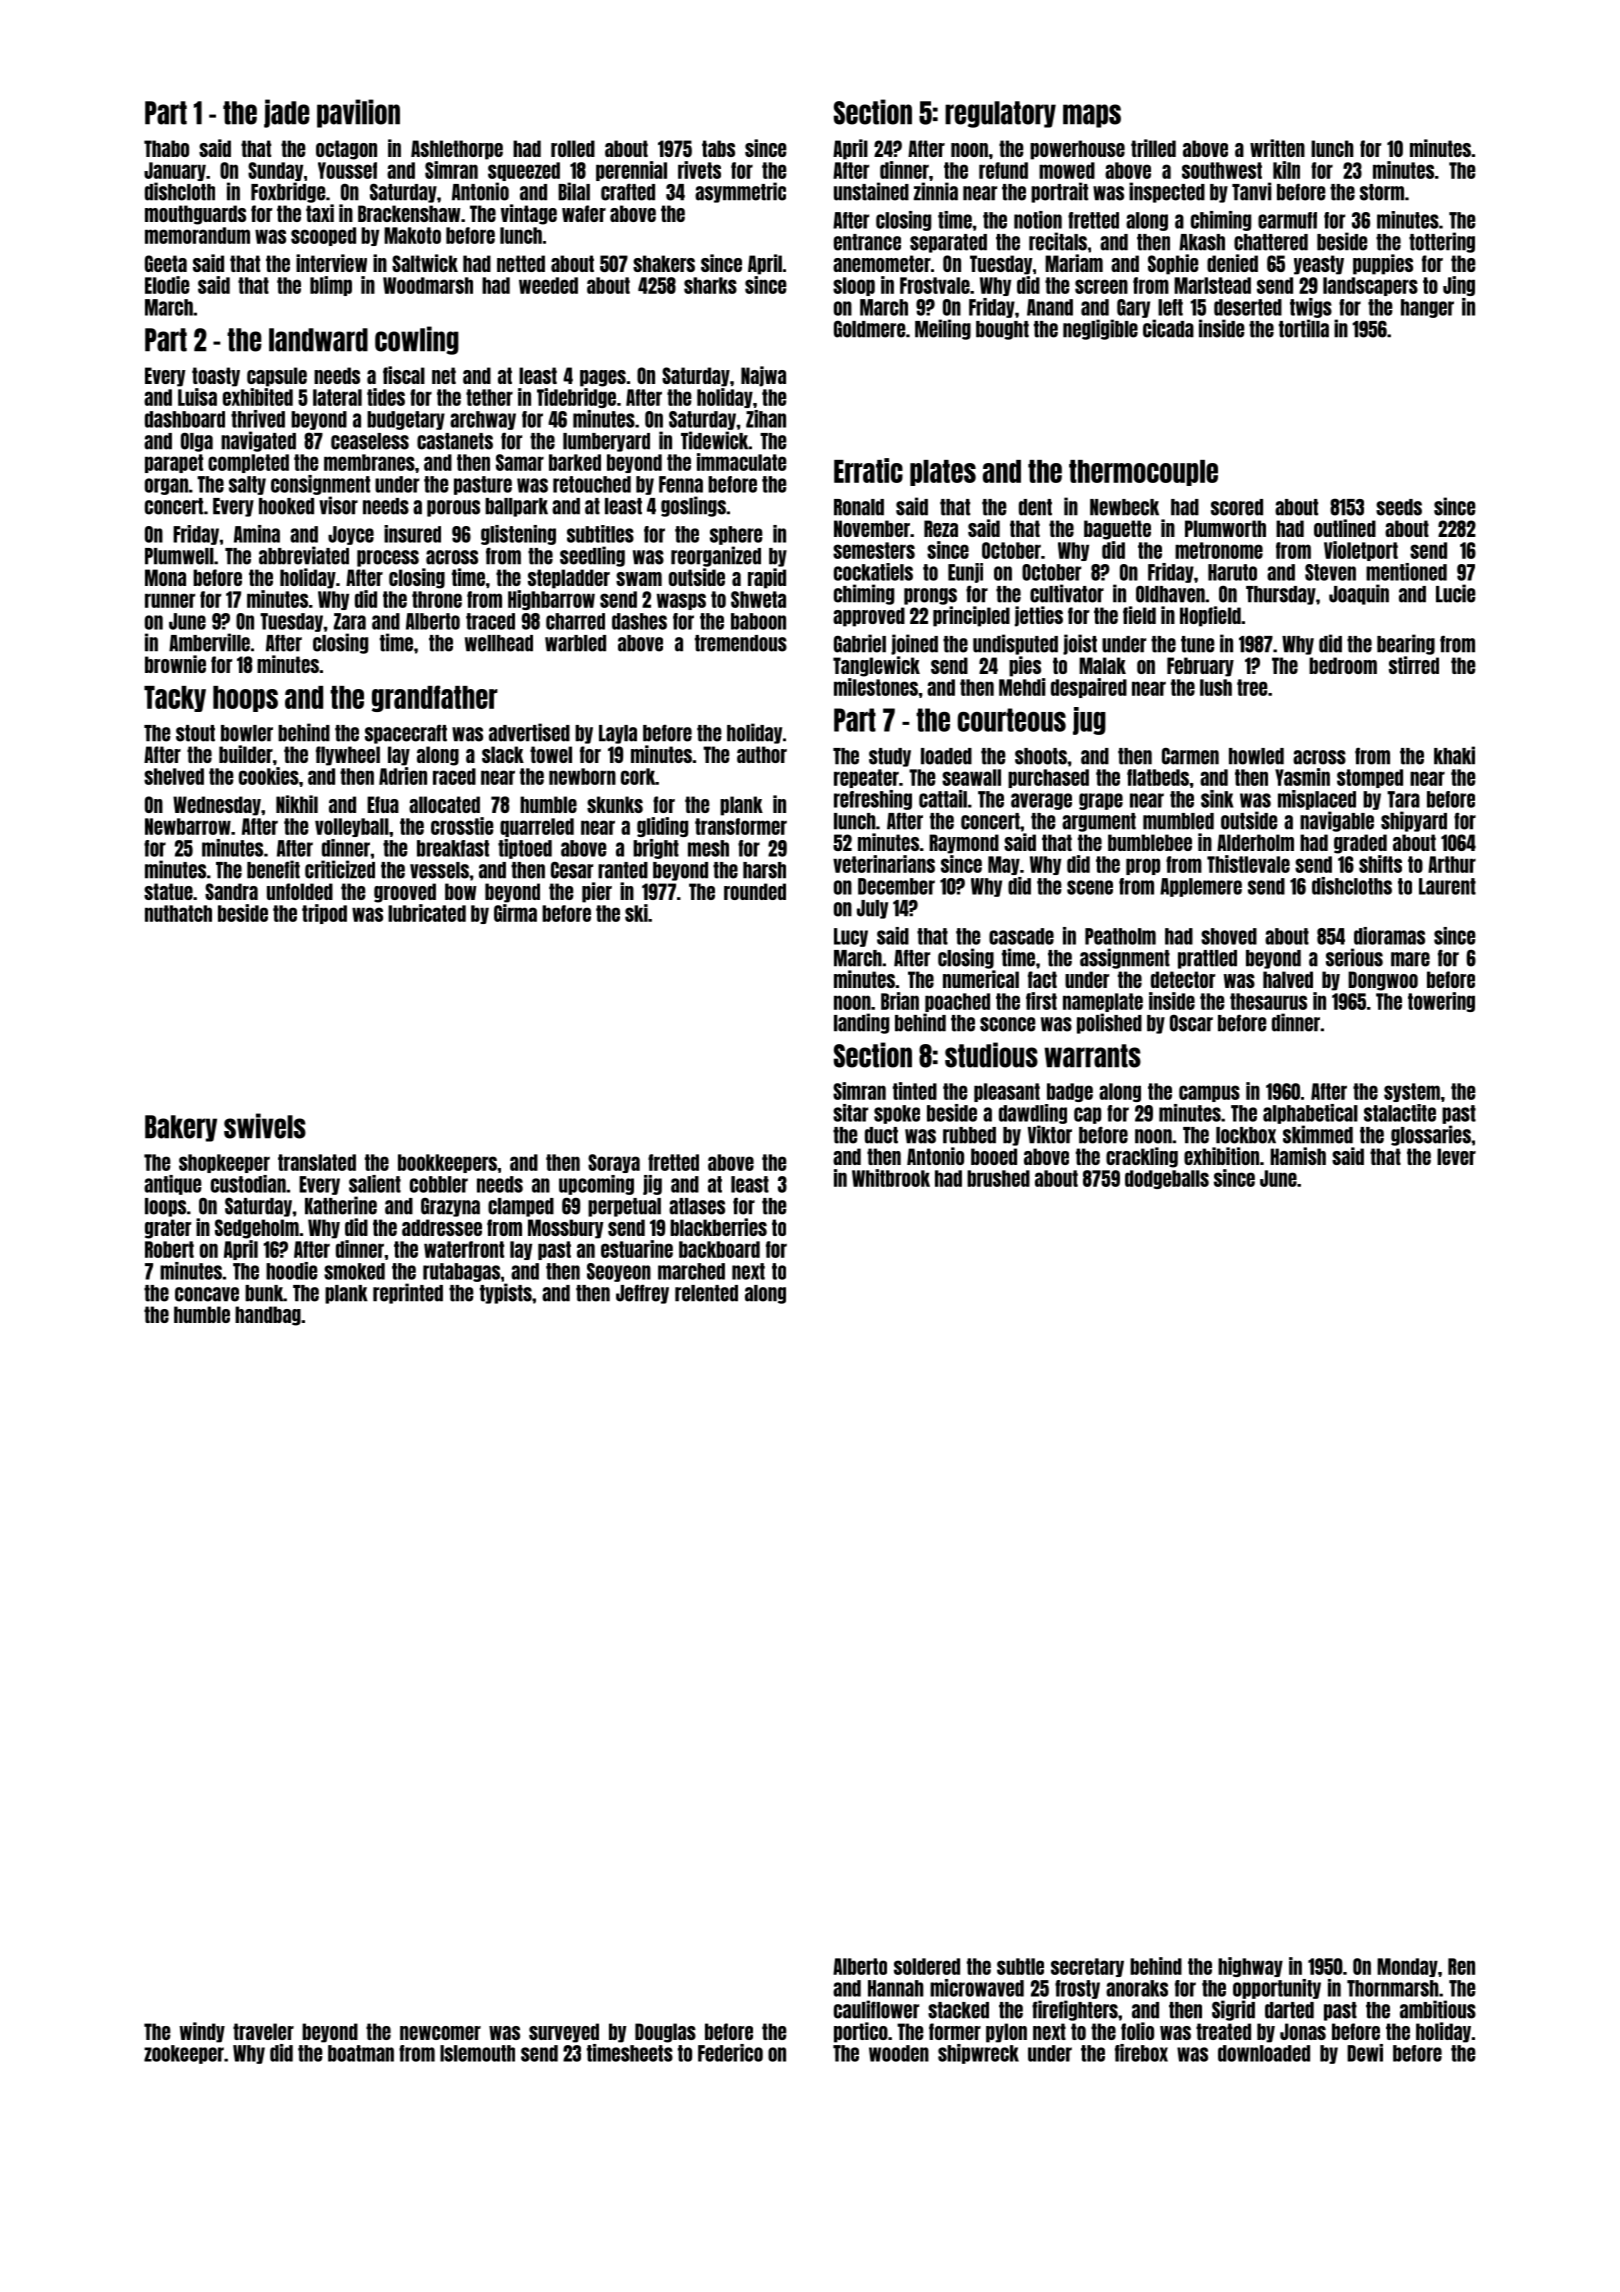  Describe the element at coordinates (755, 891) in the screenshot. I see `rounded` at that location.
